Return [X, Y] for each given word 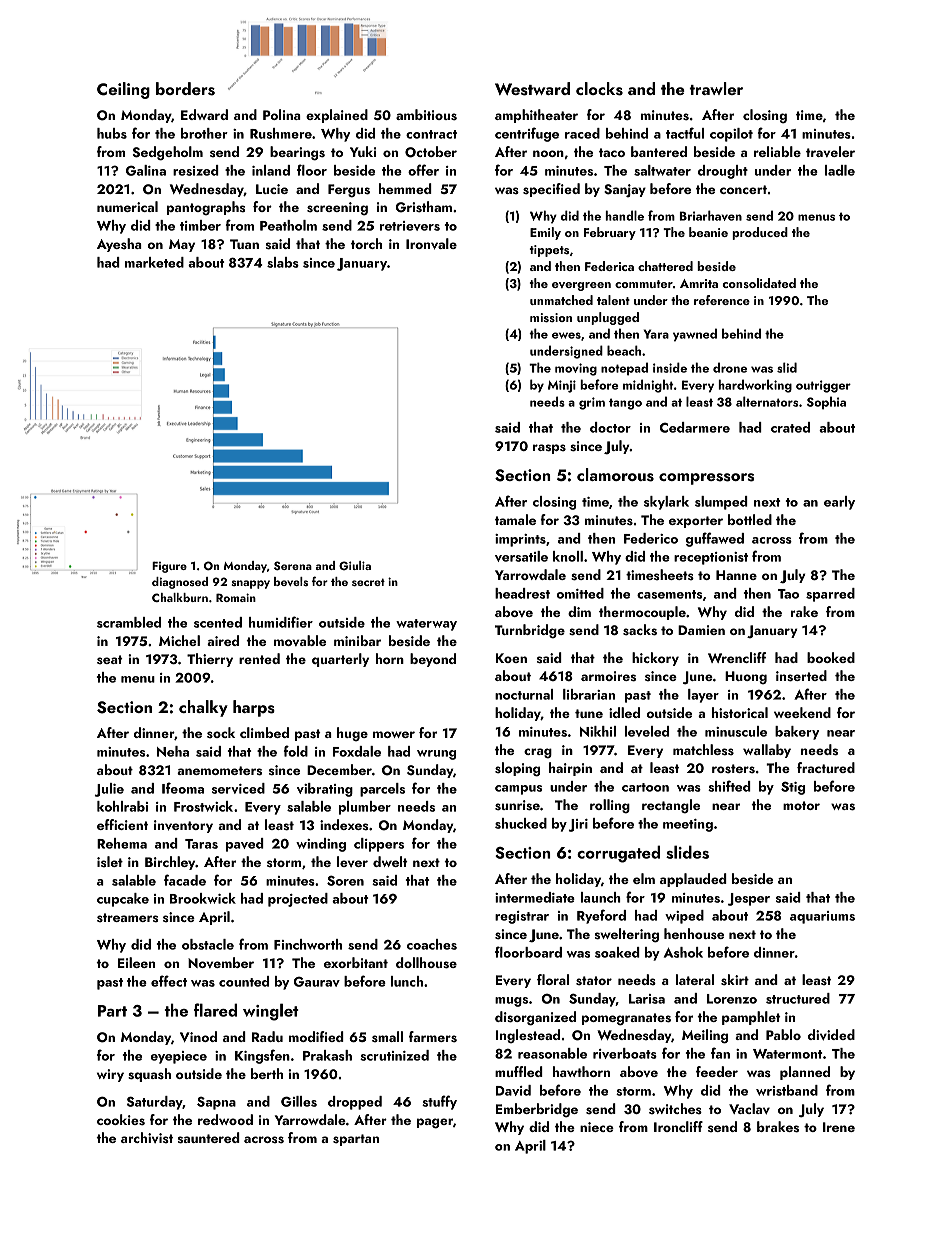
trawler [716, 88]
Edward [204, 114]
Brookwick [203, 898]
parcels [382, 790]
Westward [532, 89]
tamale [515, 519]
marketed [154, 262]
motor [801, 805]
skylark [666, 503]
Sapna [216, 1103]
